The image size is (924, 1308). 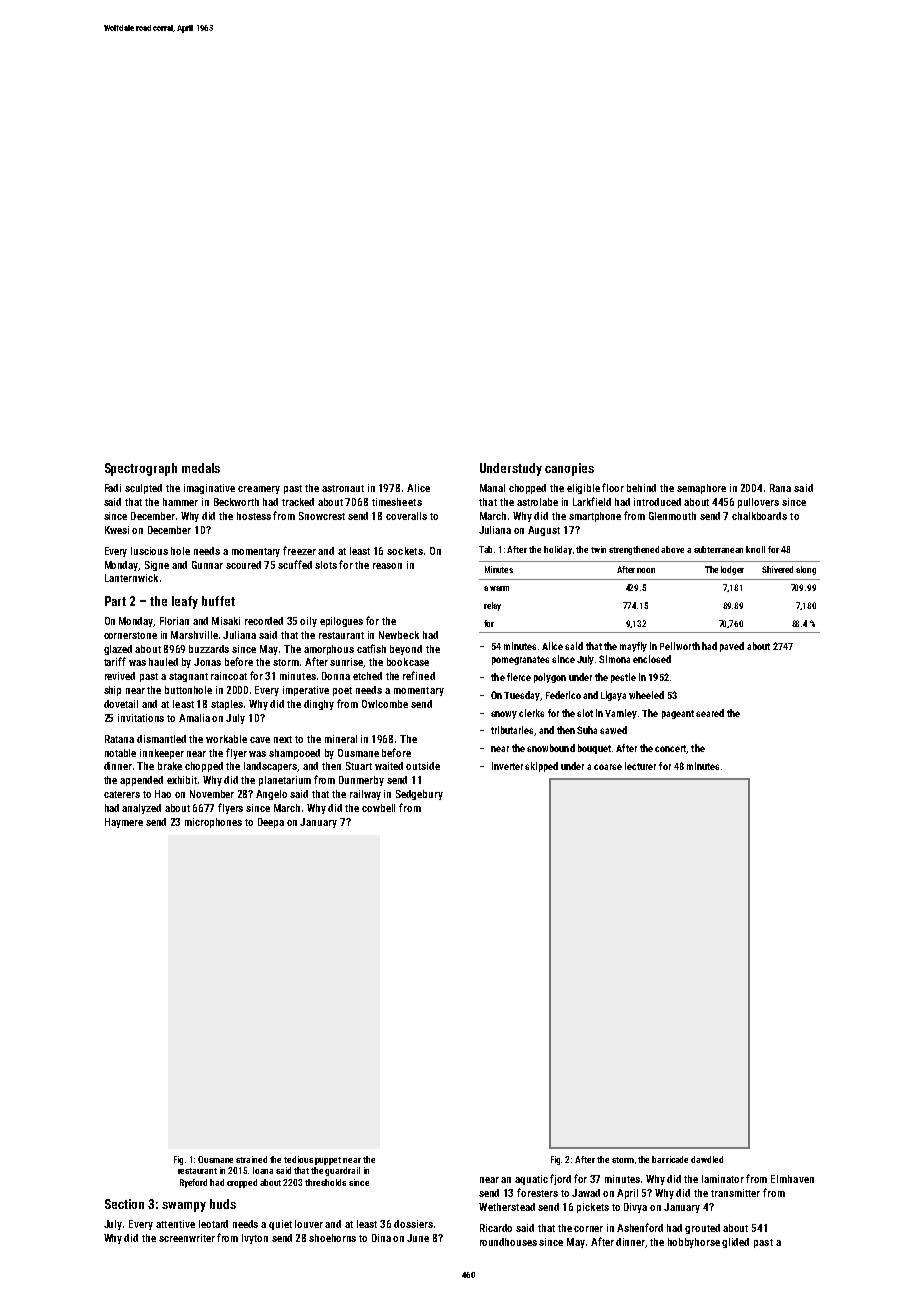 I want to click on microphones, so click(x=213, y=823).
